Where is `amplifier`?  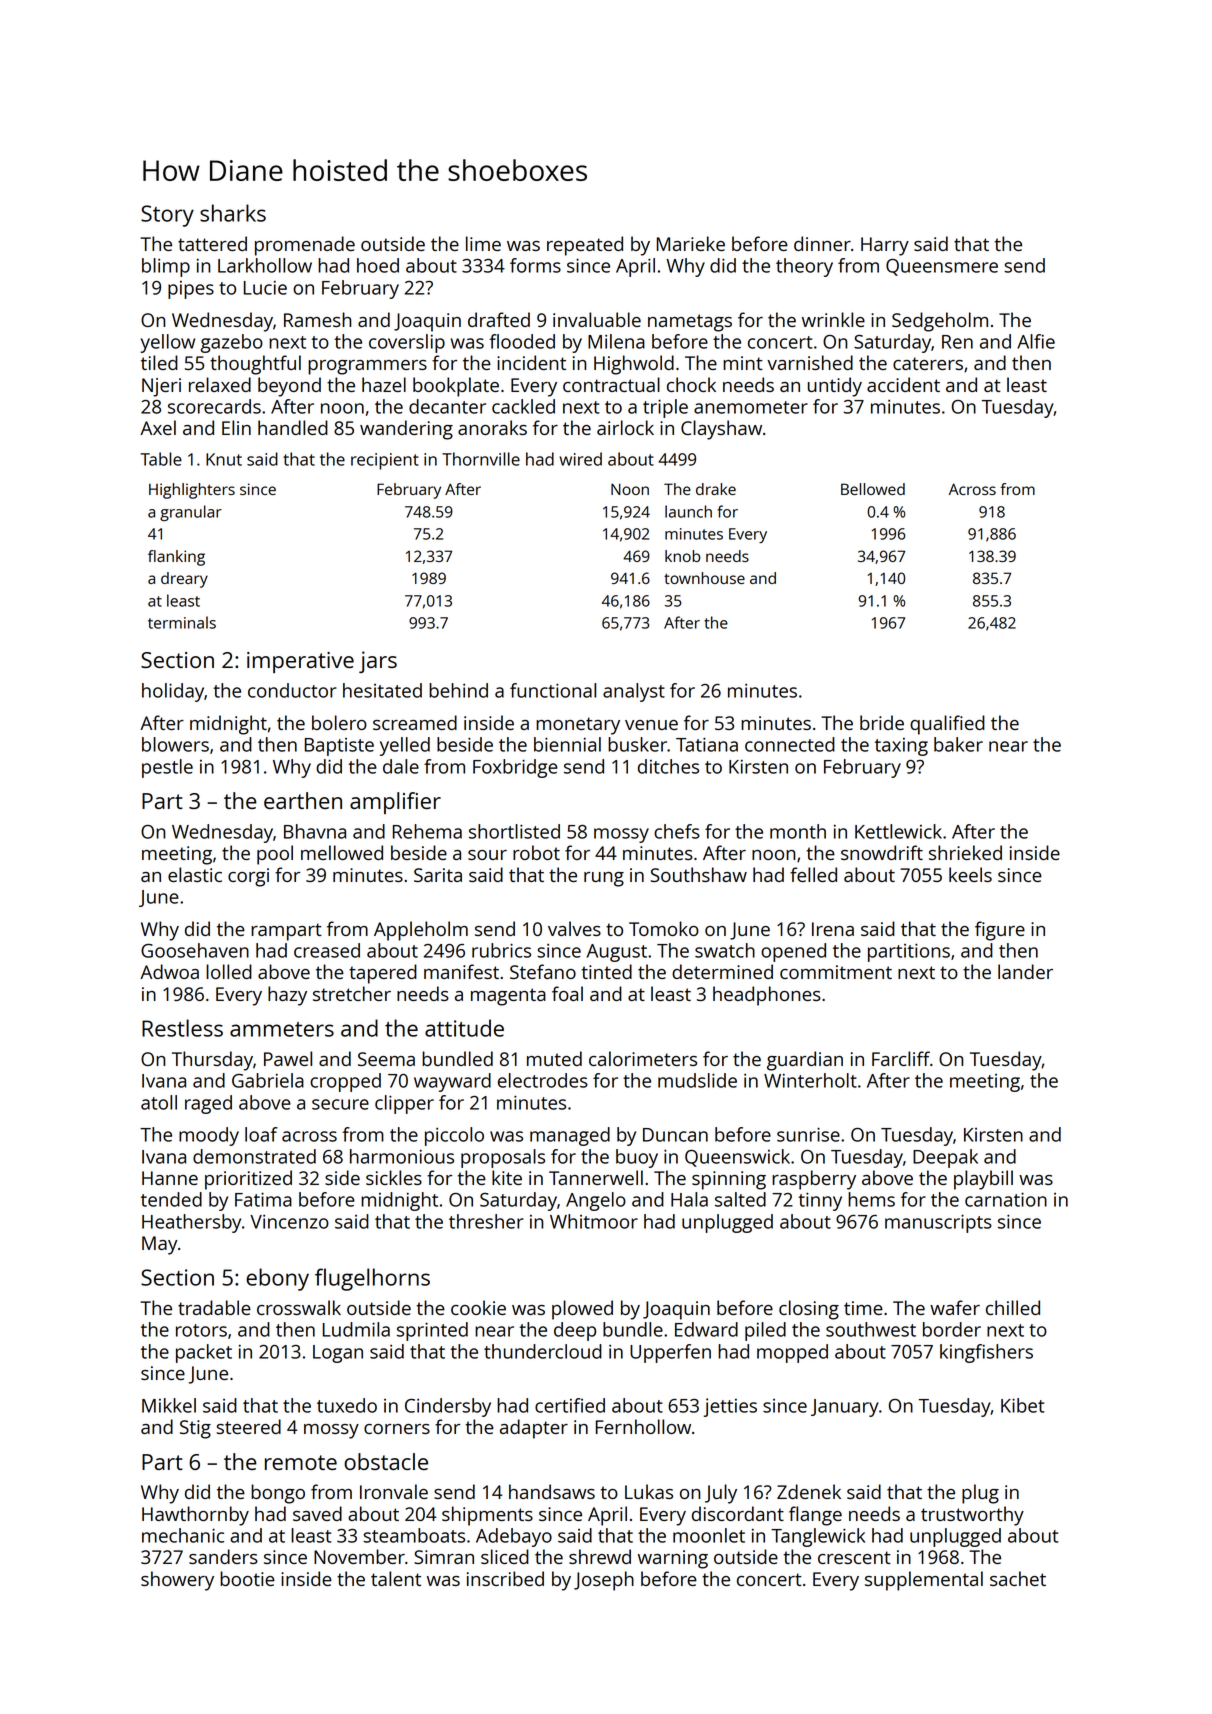
amplifier is located at coordinates (395, 803).
